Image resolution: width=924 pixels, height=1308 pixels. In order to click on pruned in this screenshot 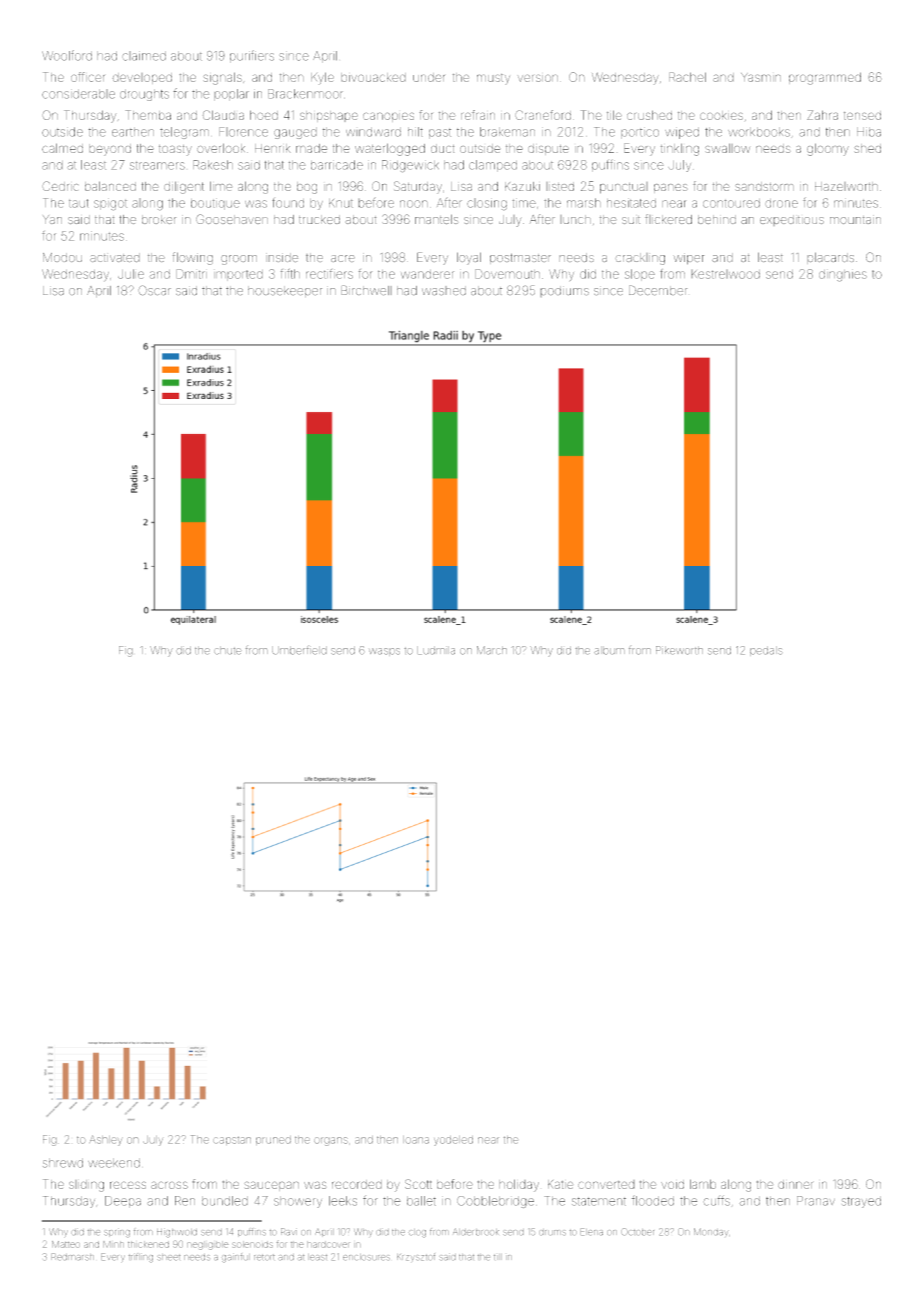, I will do `click(273, 1140)`.
